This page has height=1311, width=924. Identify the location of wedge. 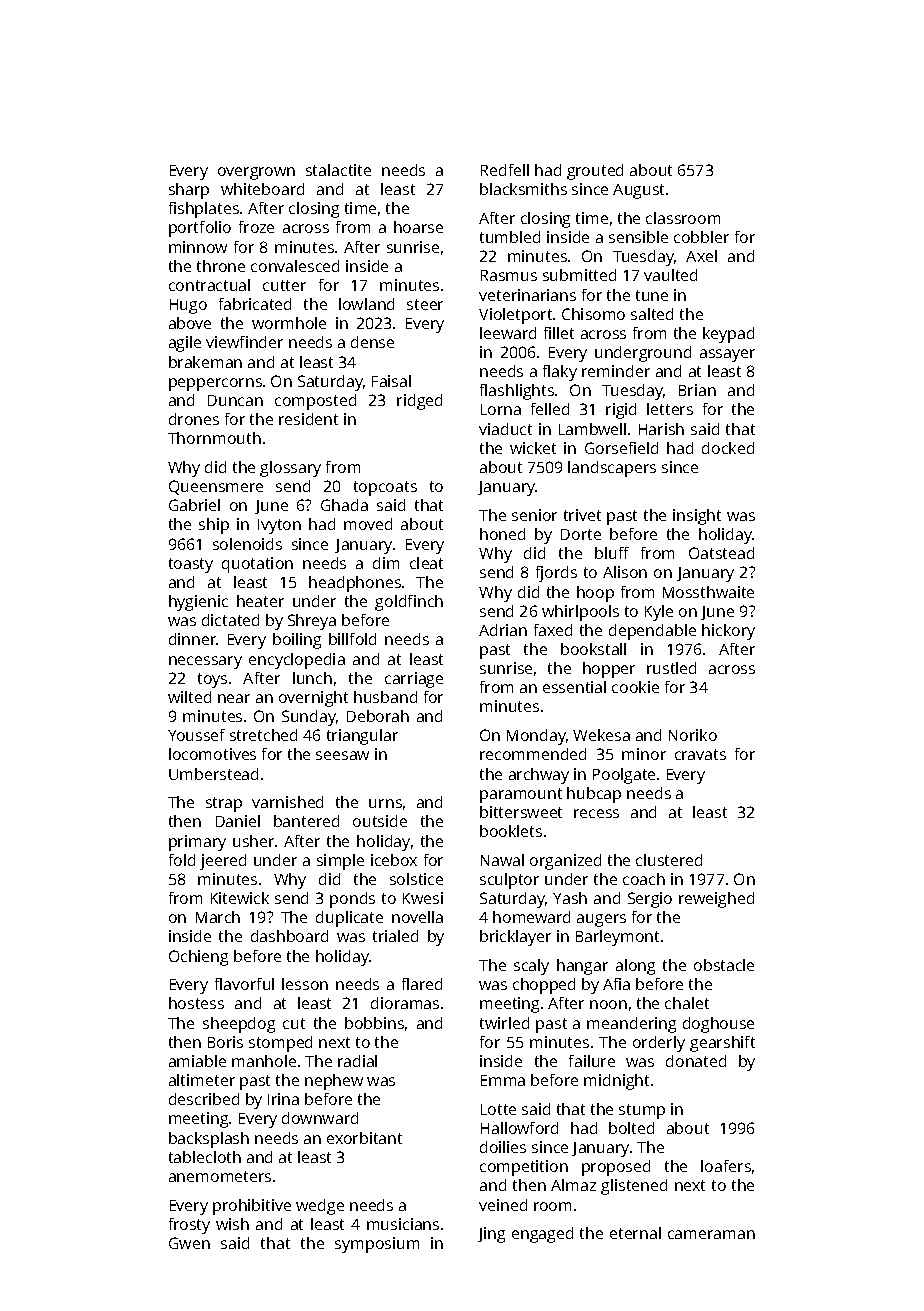
(320, 1207).
